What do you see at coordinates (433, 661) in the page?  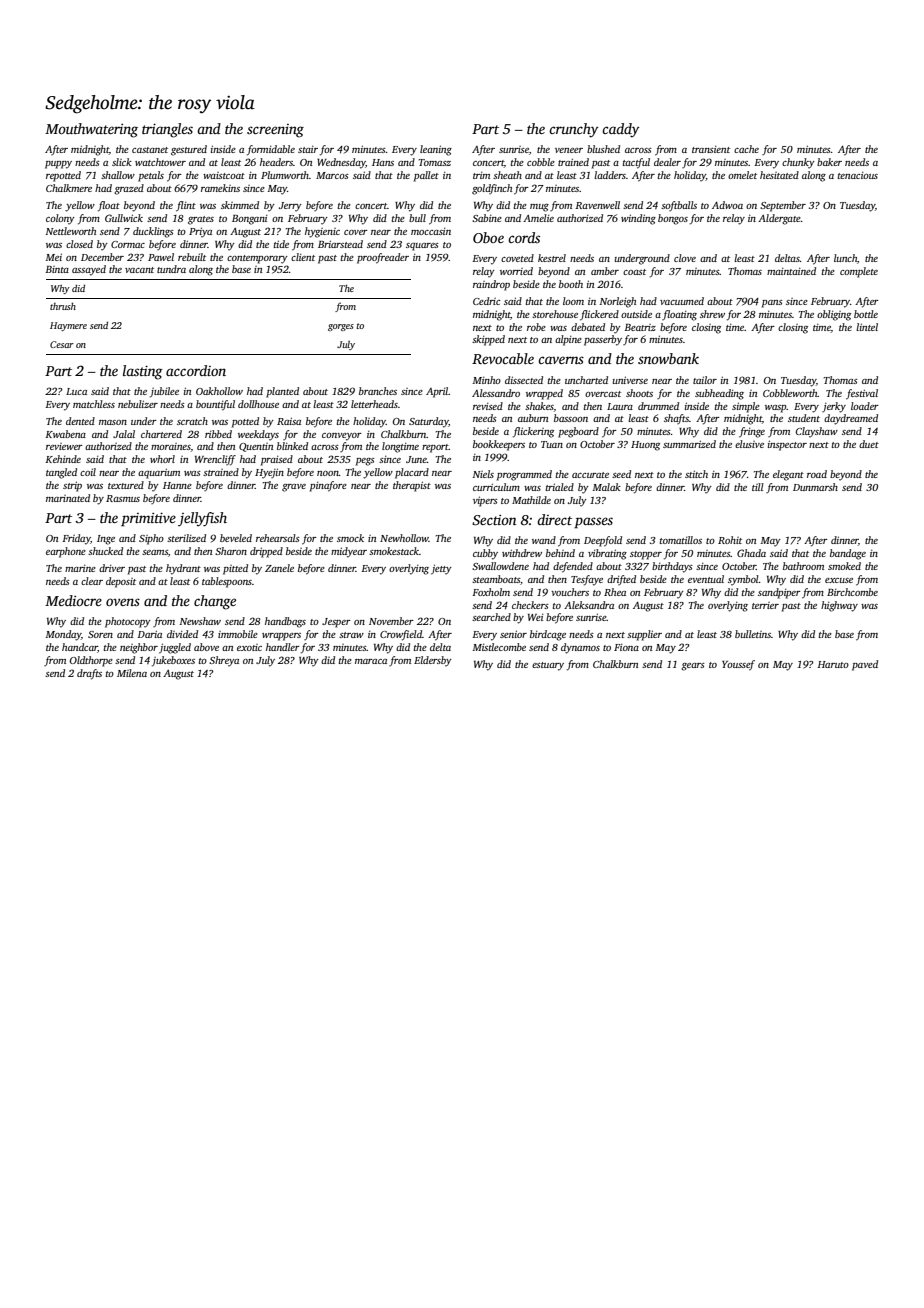 I see `Eldersby` at bounding box center [433, 661].
